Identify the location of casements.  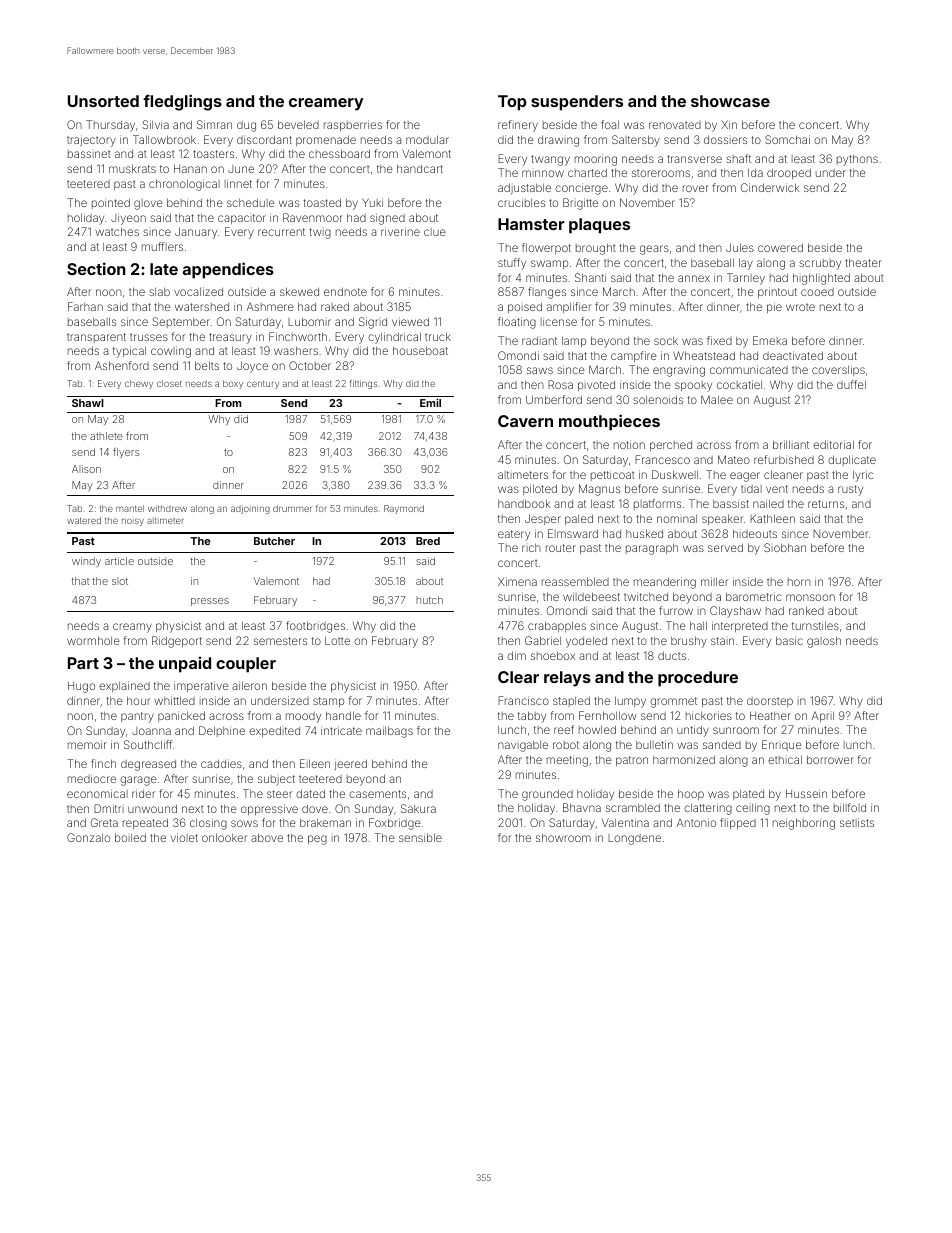
(377, 794).
